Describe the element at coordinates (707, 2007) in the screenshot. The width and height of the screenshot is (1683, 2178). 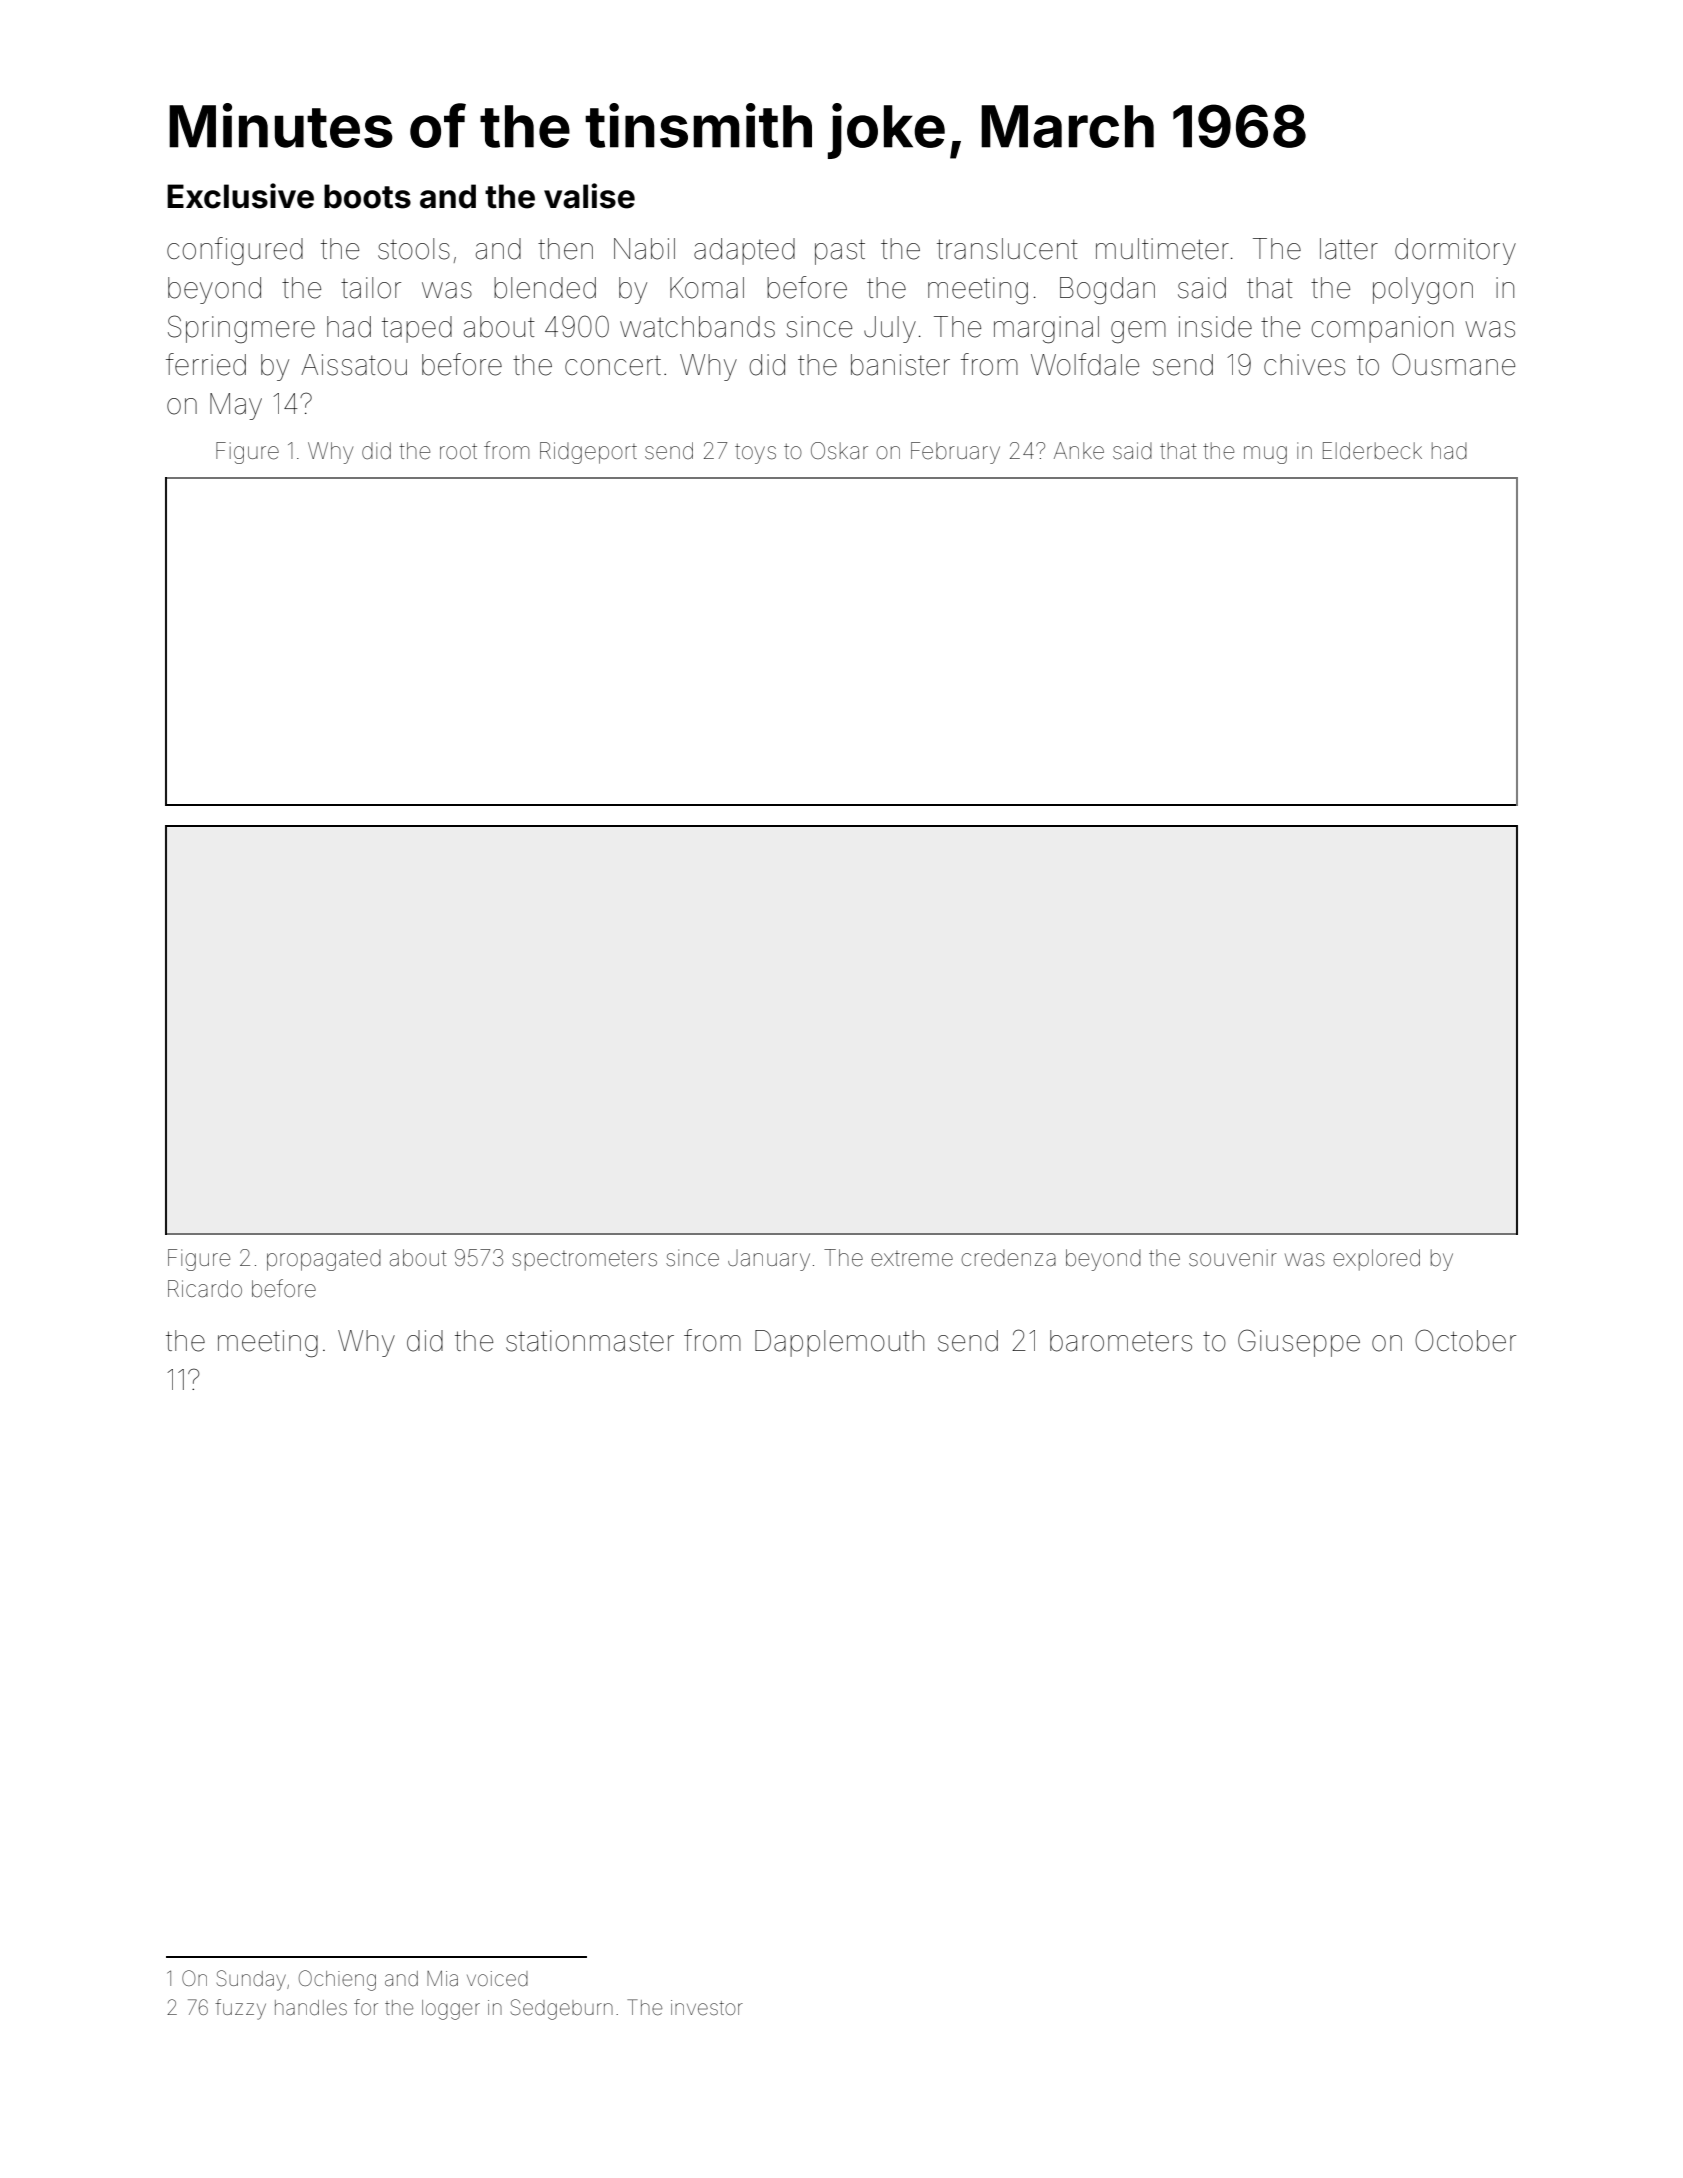
I see `investor` at that location.
